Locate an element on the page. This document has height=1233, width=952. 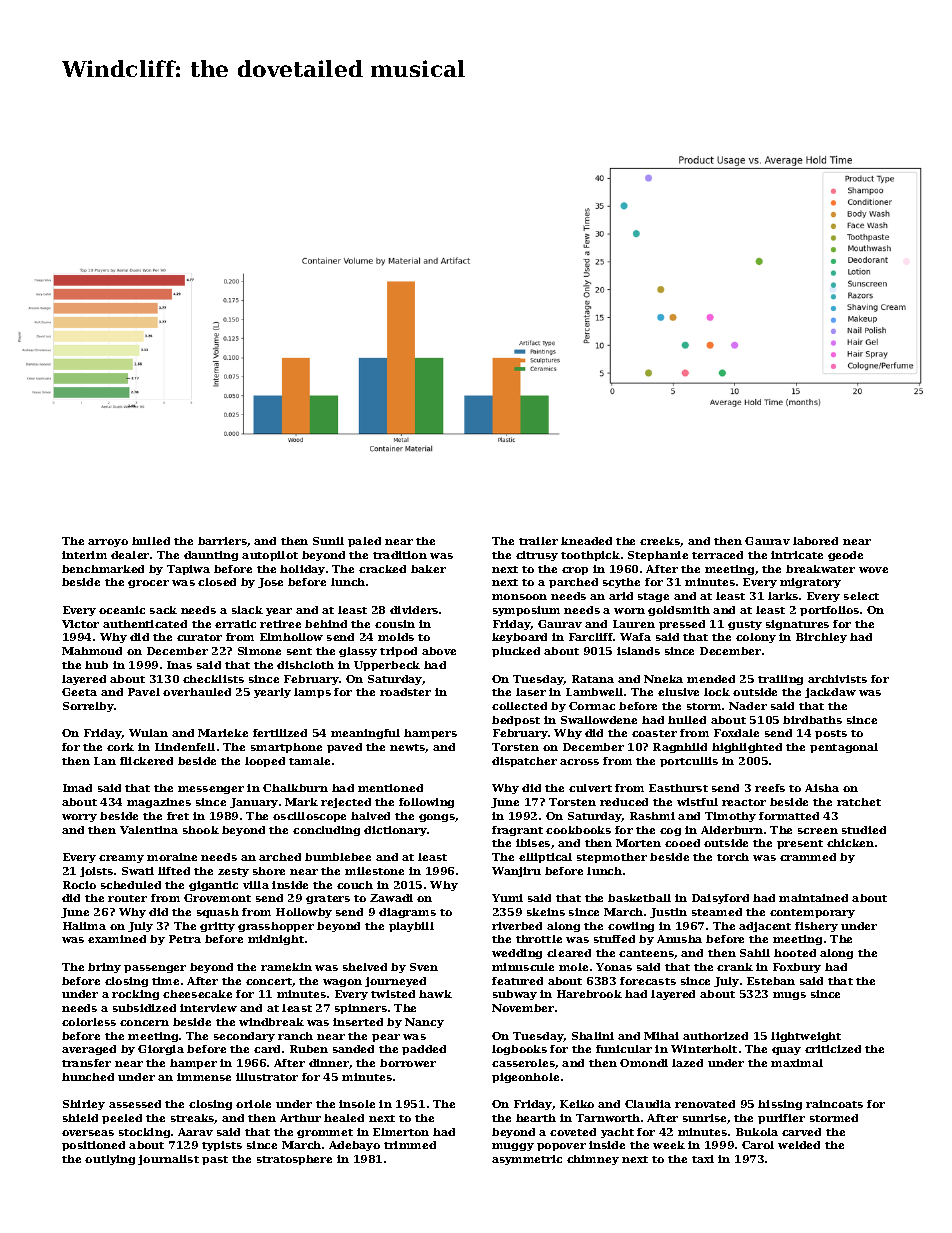
mugs is located at coordinates (789, 996).
